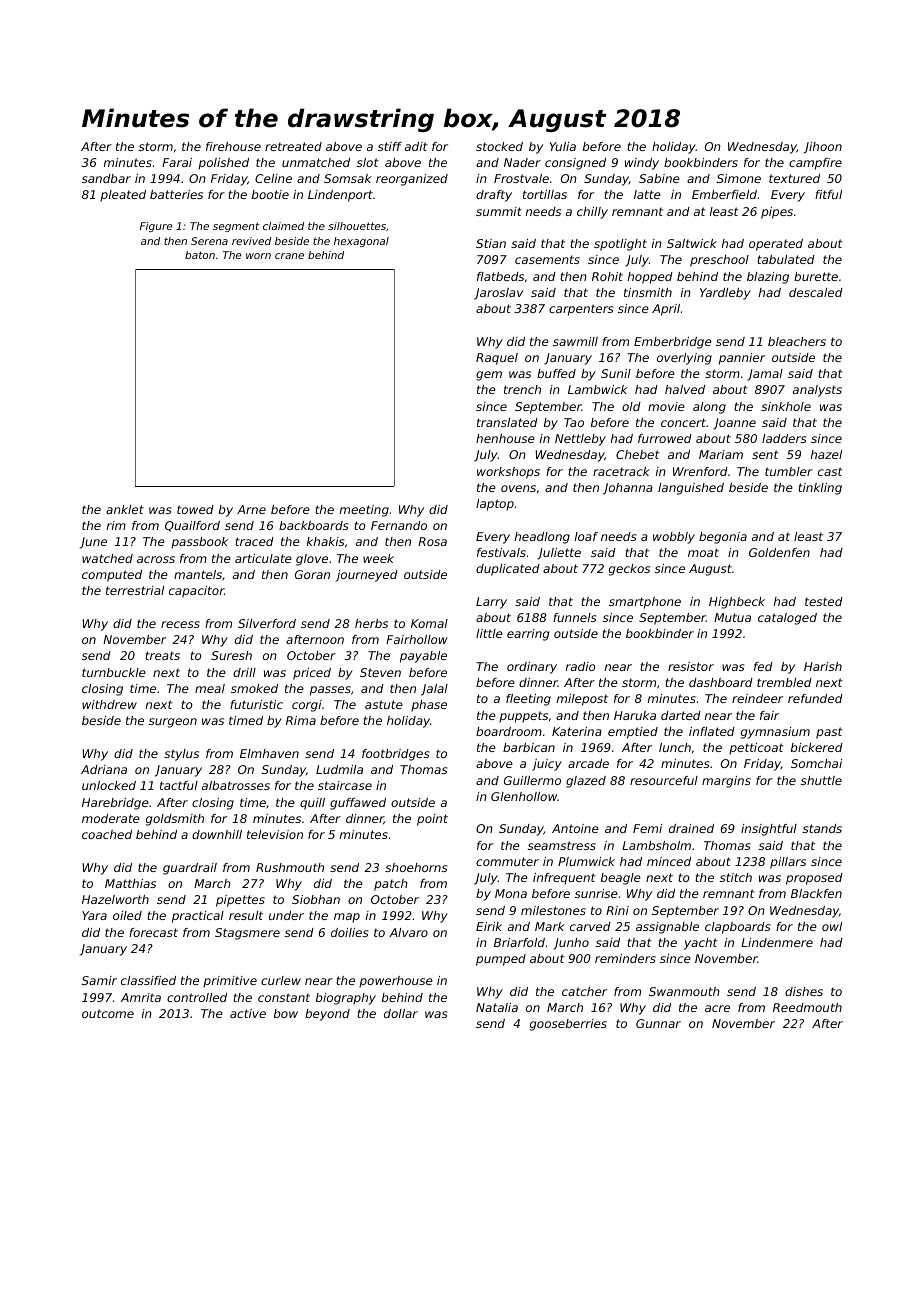 This screenshot has height=1308, width=924. What do you see at coordinates (104, 769) in the screenshot?
I see `Adriana` at bounding box center [104, 769].
